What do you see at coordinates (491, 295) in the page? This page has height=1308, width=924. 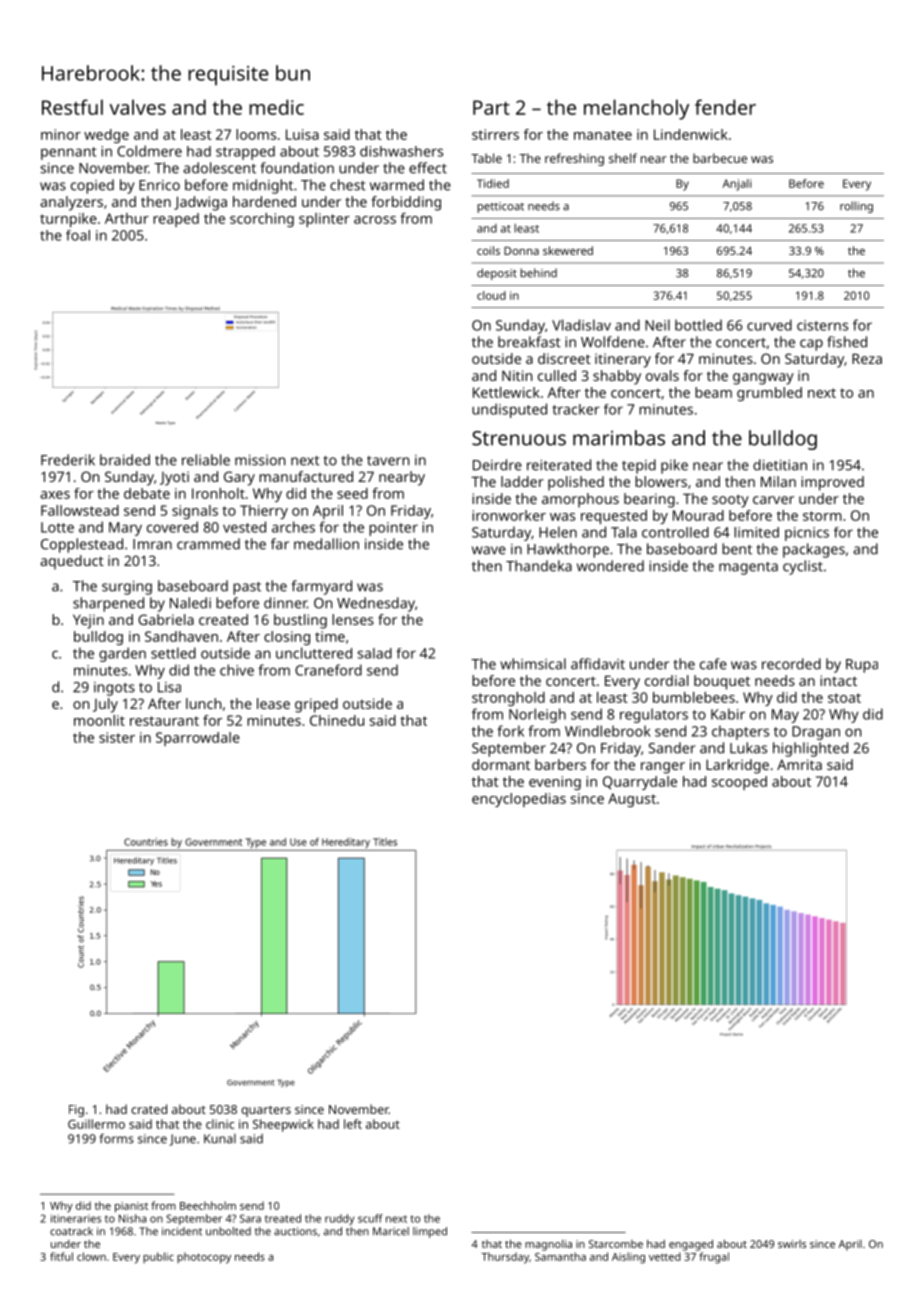 I see `cloud` at bounding box center [491, 295].
